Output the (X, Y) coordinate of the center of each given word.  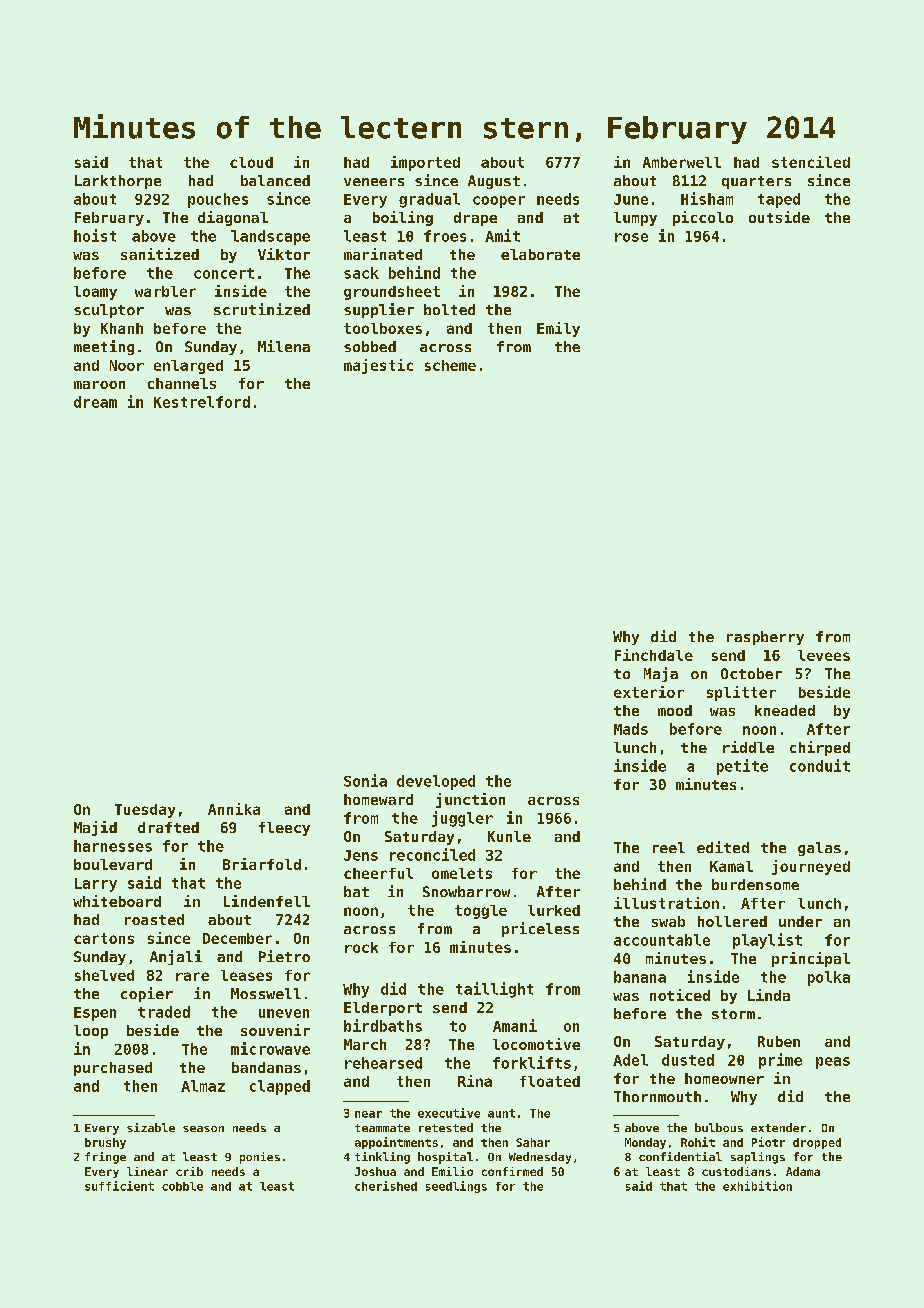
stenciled (811, 162)
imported (425, 163)
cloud (251, 162)
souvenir (275, 1030)
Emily (558, 329)
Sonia (365, 780)
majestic (378, 366)
